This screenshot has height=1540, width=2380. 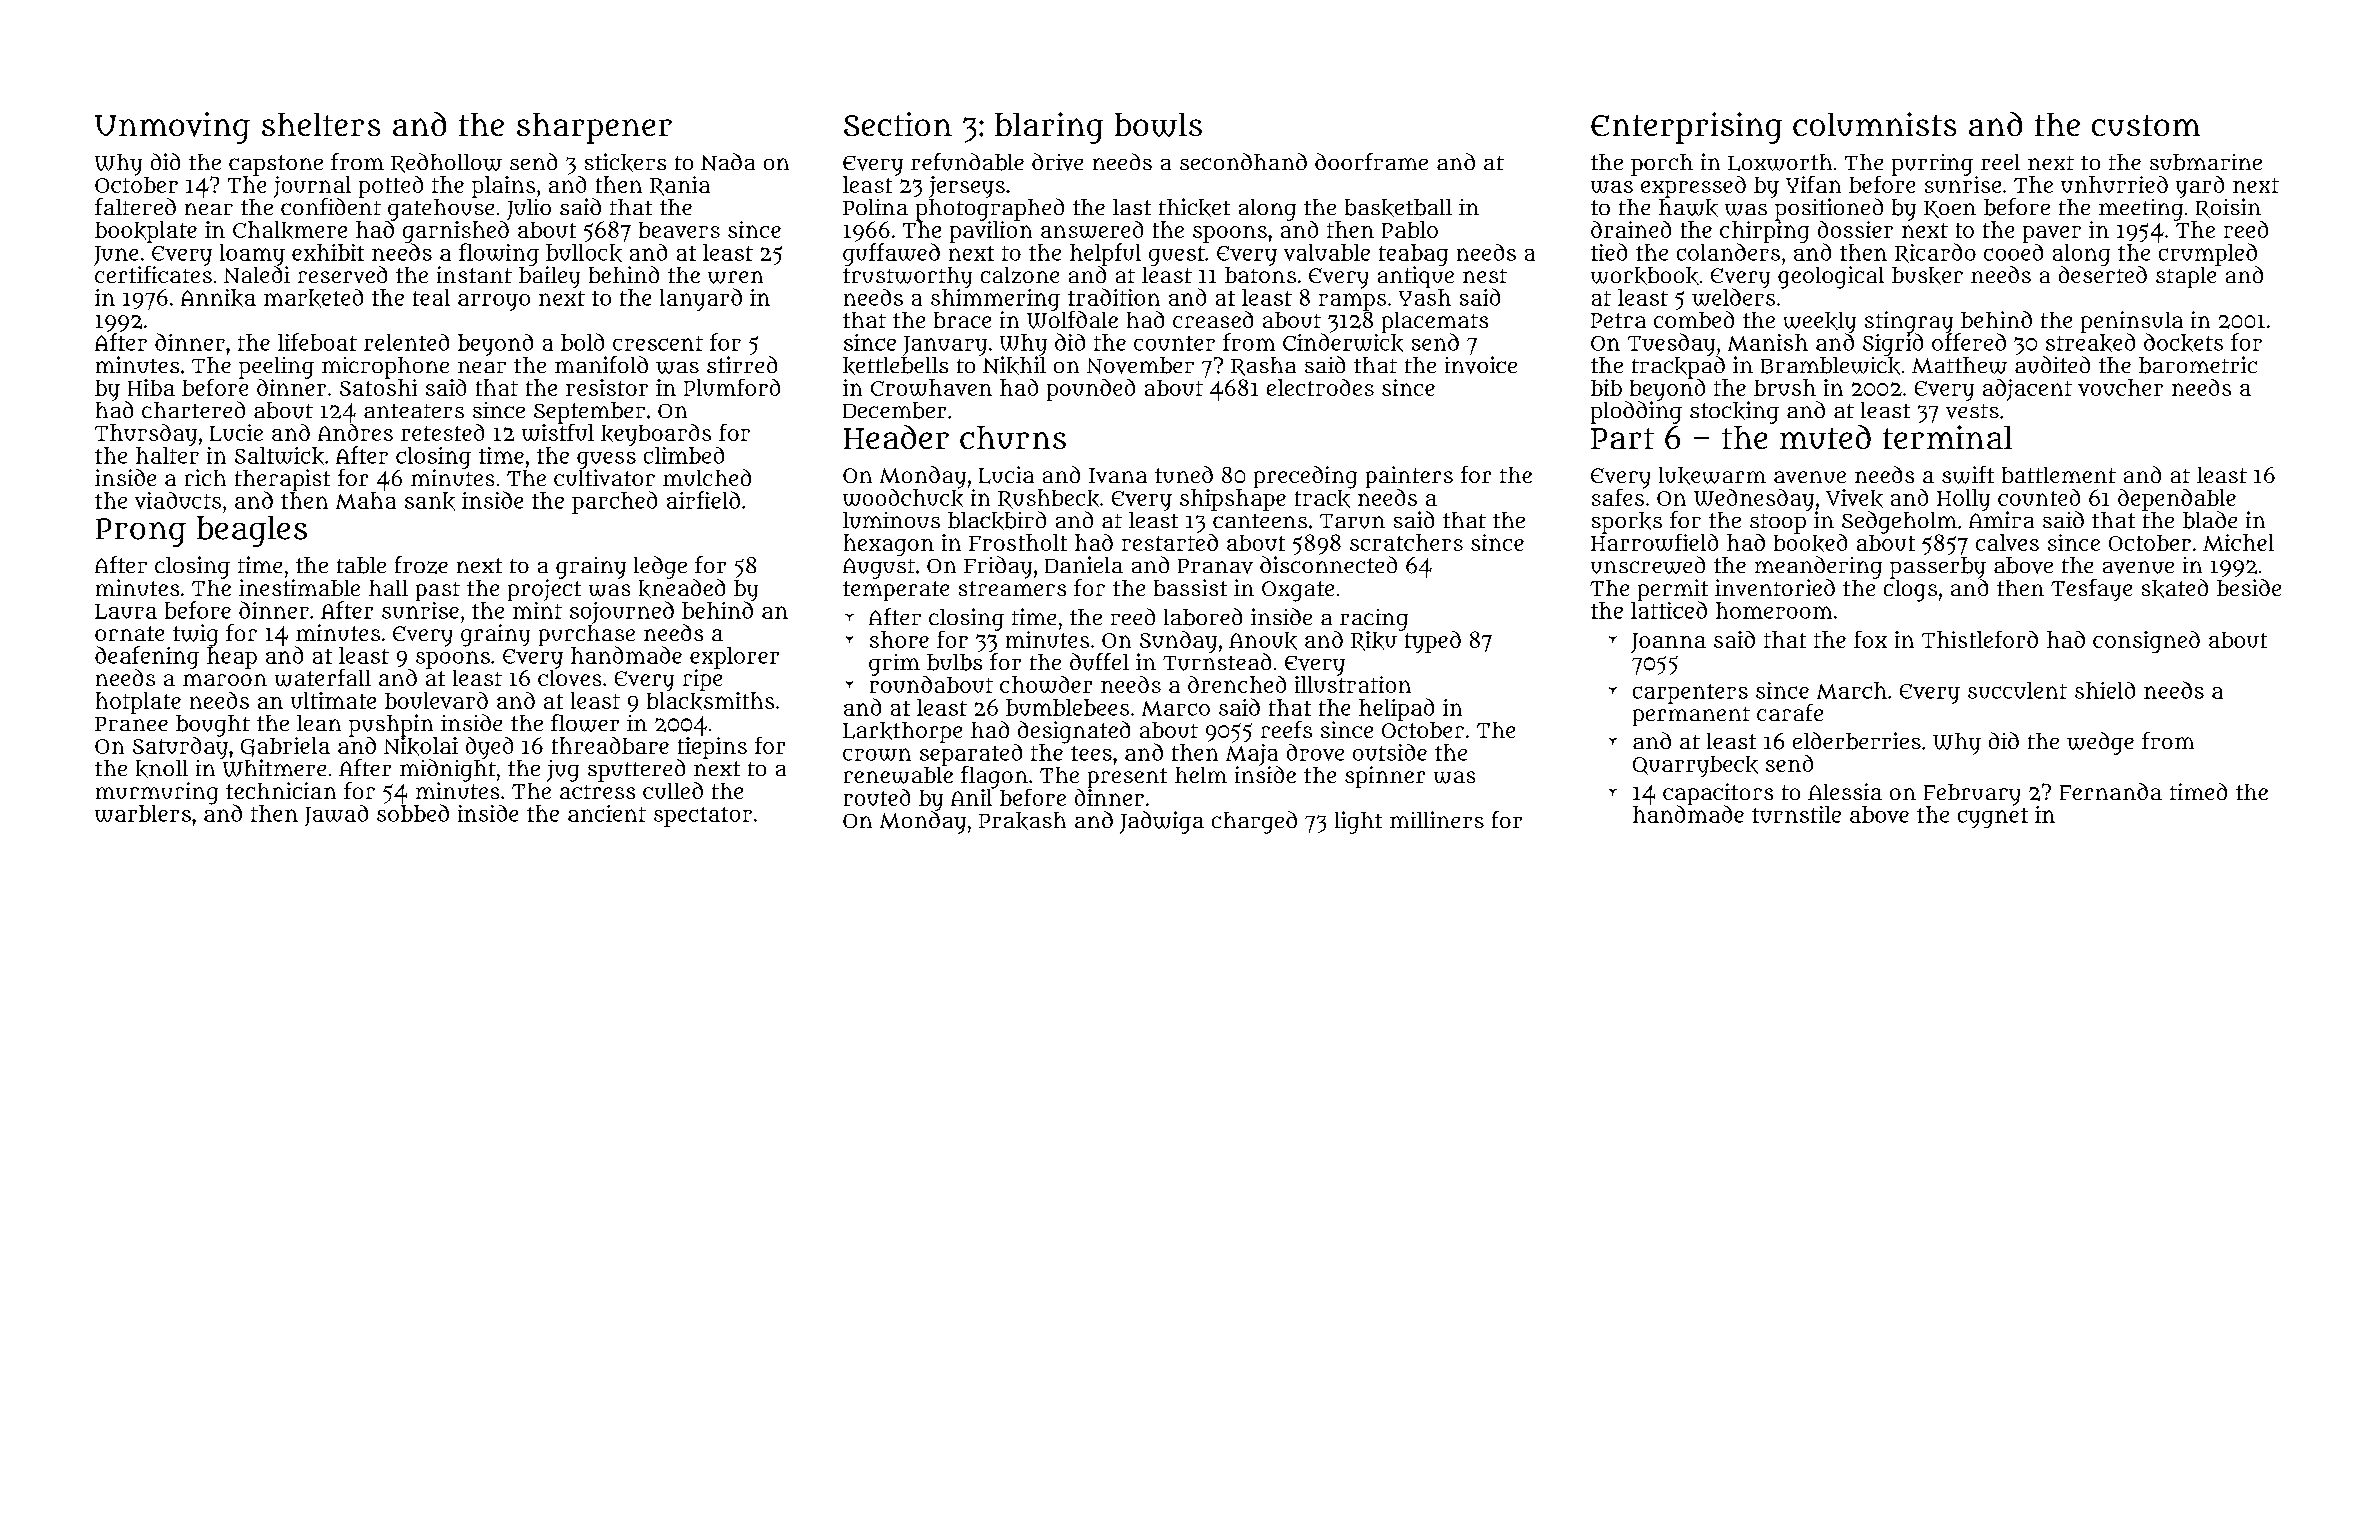 I want to click on cygnet, so click(x=1993, y=818).
